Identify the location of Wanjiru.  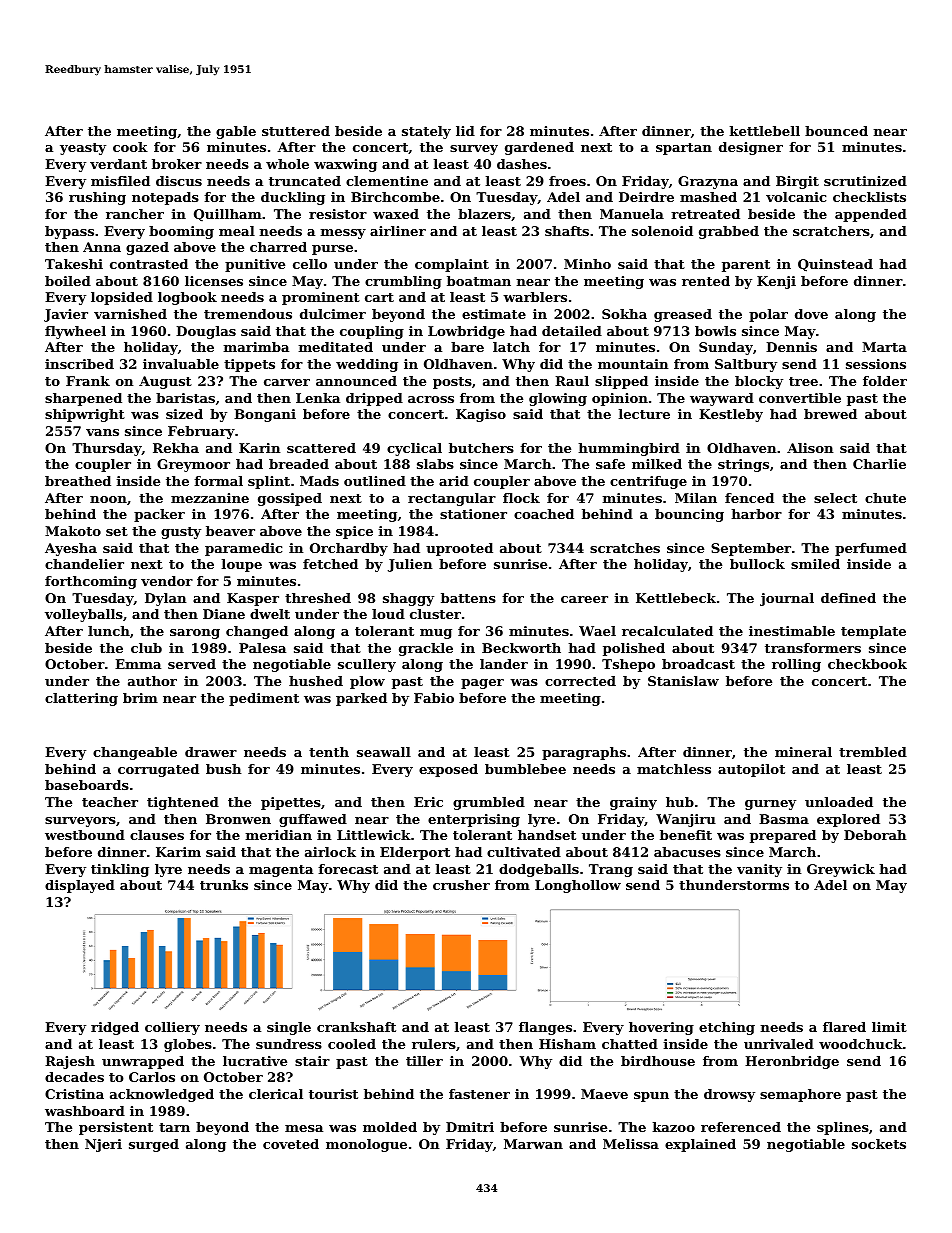
(686, 820).
